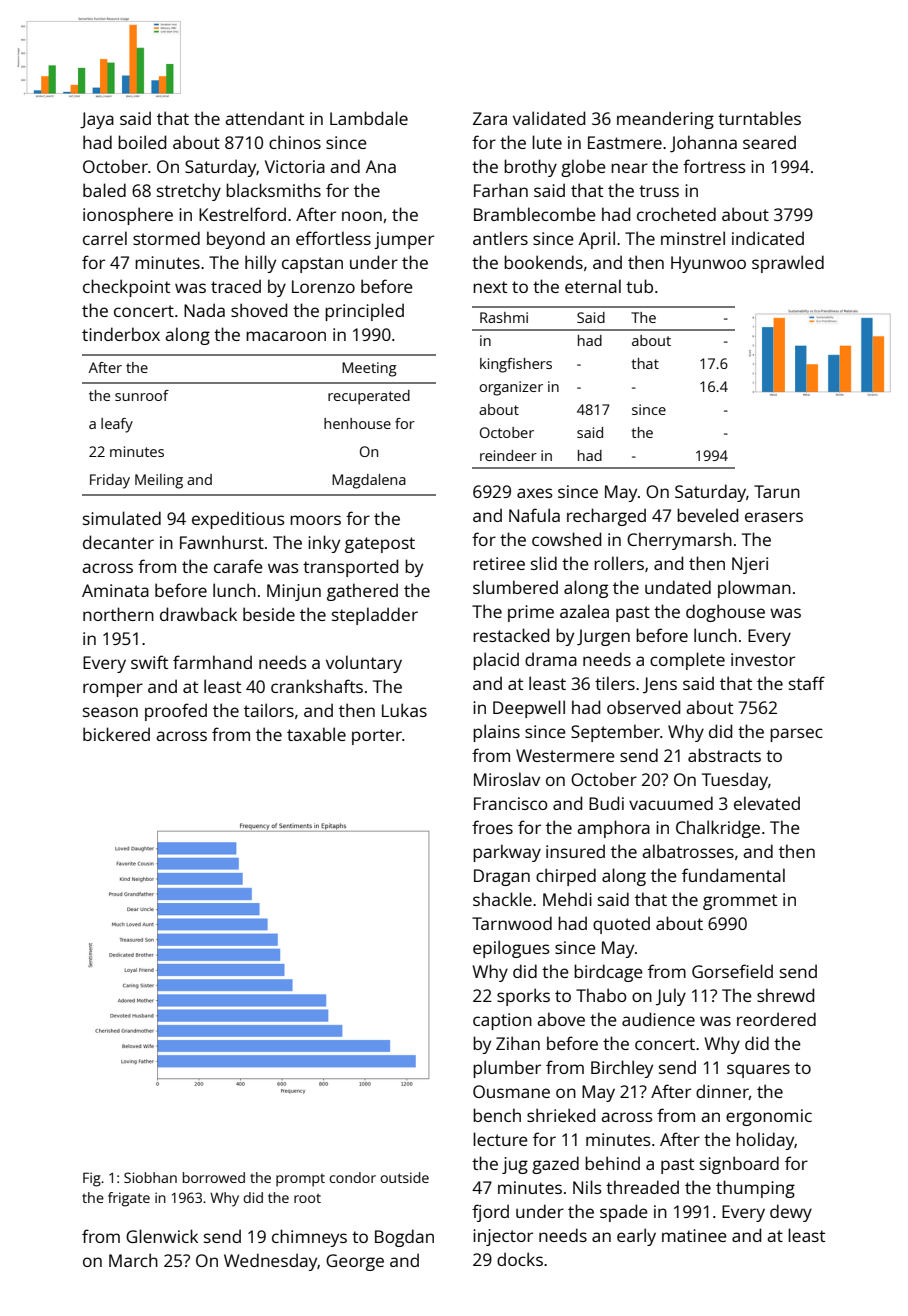  I want to click on prompt, so click(300, 1180).
